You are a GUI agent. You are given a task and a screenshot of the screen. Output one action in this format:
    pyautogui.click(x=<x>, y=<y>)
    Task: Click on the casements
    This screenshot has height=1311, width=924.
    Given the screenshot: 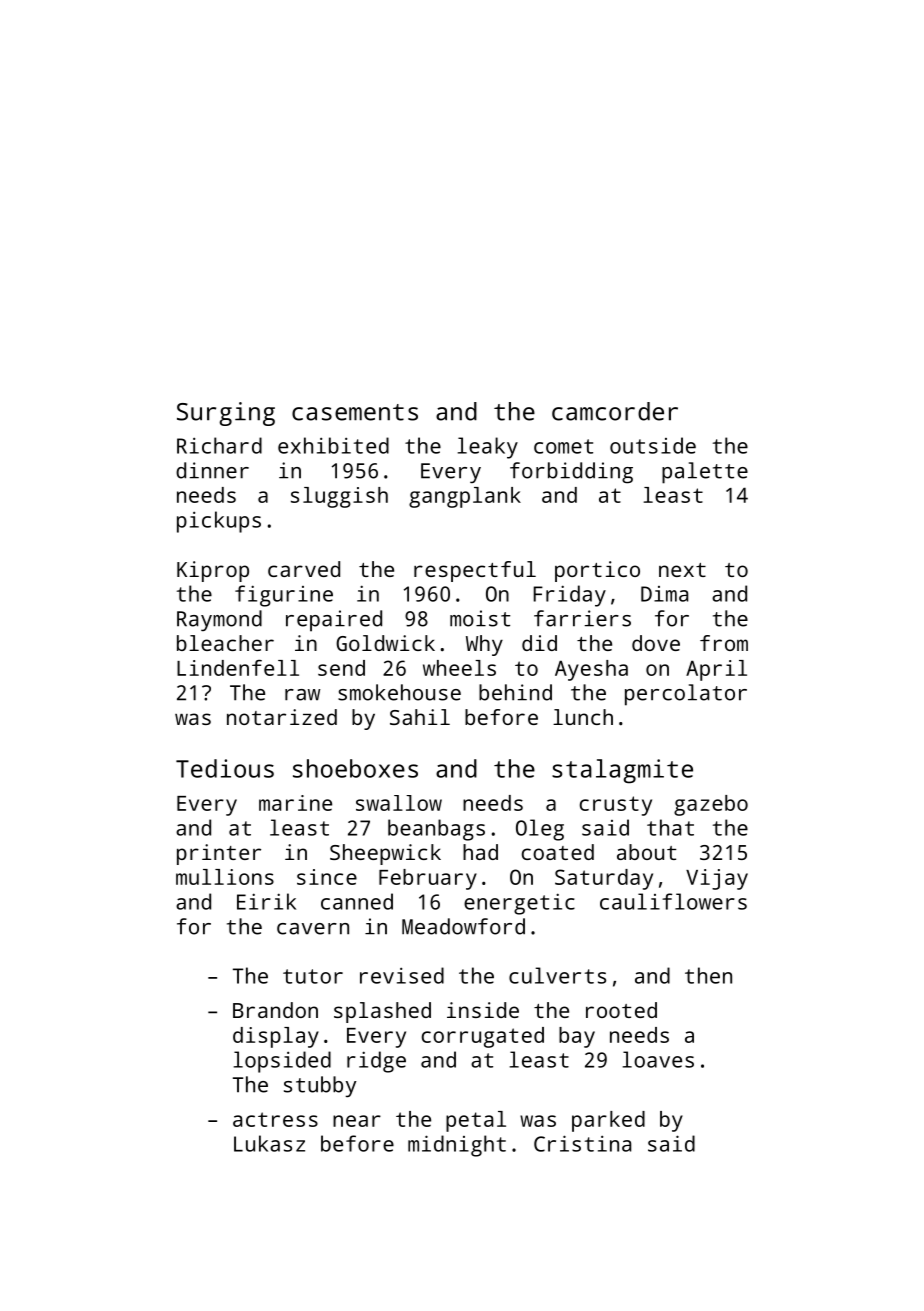 What is the action you would take?
    pyautogui.click(x=355, y=412)
